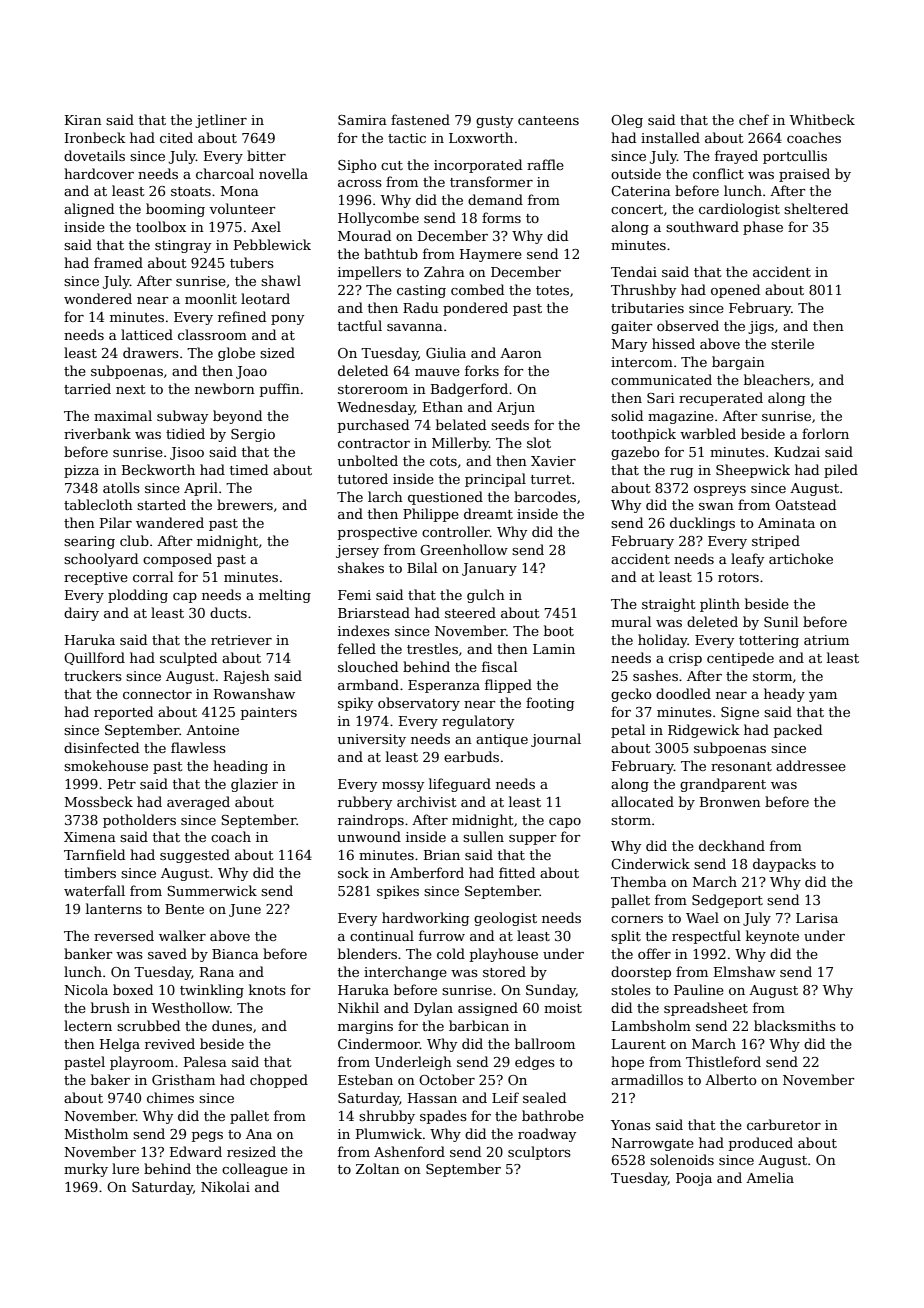  Describe the element at coordinates (245, 504) in the screenshot. I see `brewers` at that location.
